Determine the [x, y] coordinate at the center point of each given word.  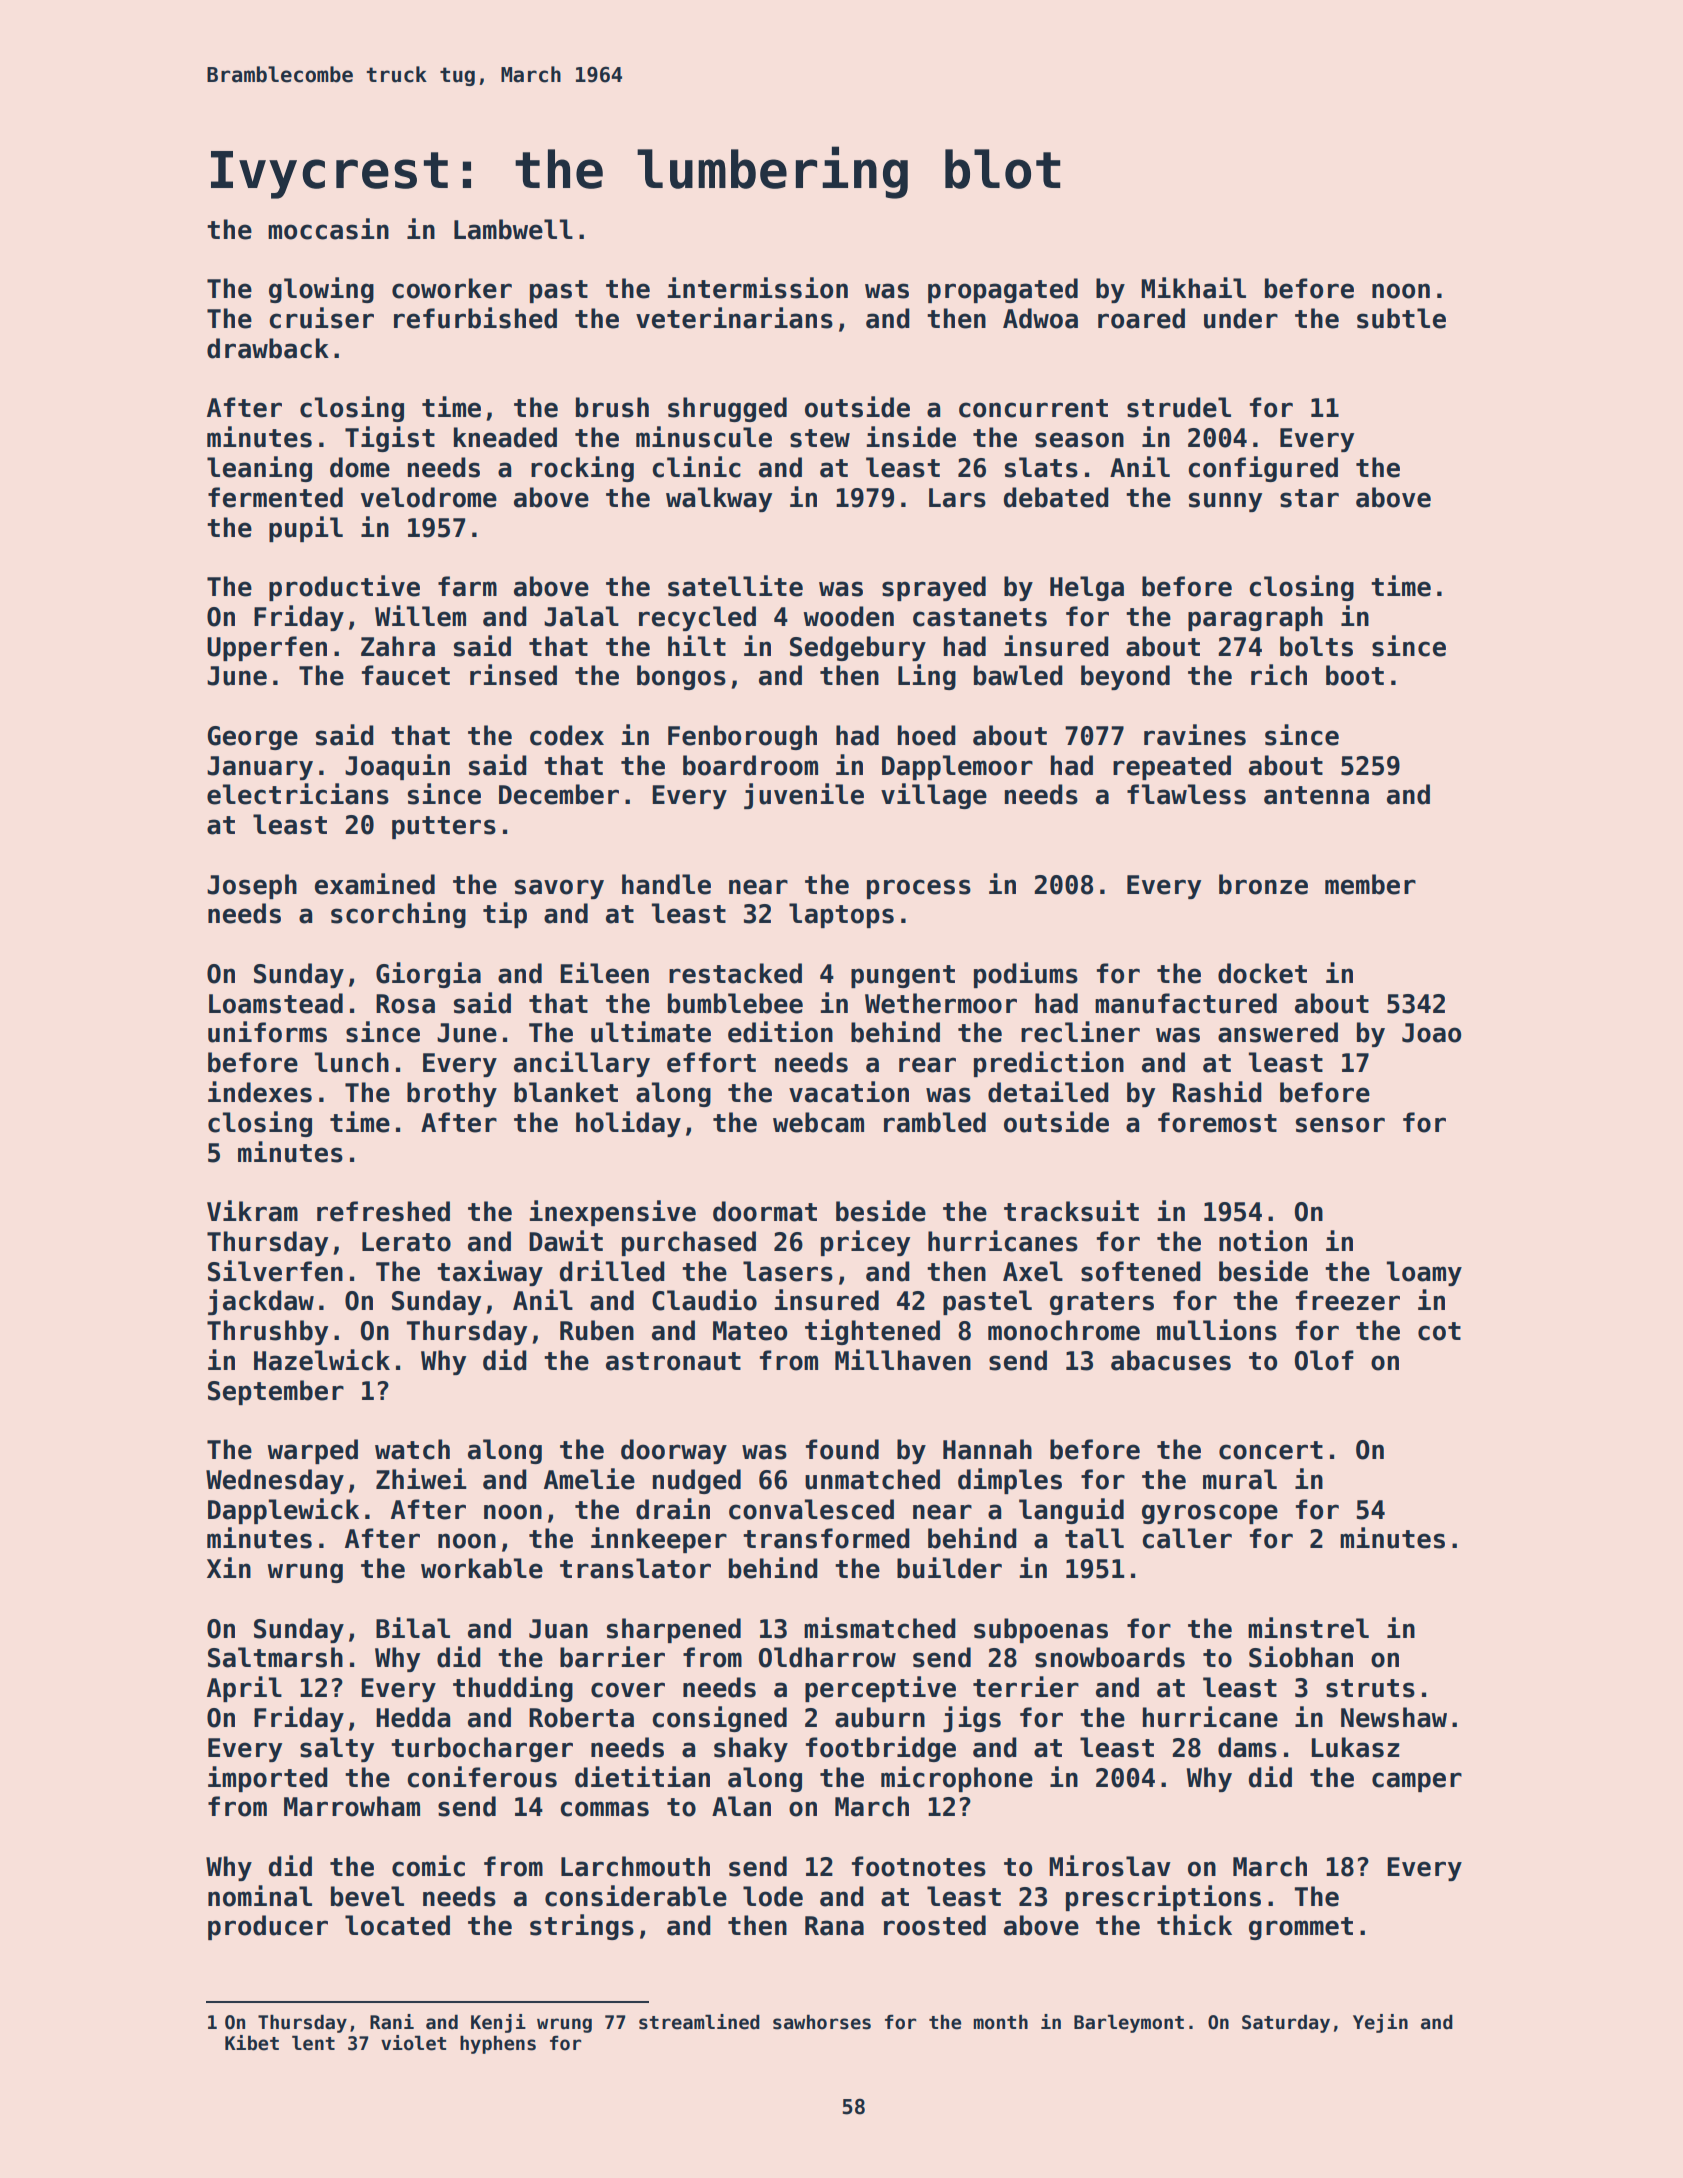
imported [268, 1779]
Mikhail [1193, 288]
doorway [674, 1451]
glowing [321, 290]
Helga [1087, 588]
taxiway [490, 1273]
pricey [865, 1243]
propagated [1003, 290]
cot [1439, 1331]
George [253, 738]
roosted [935, 1925]
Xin [229, 1567]
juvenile [804, 796]
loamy [1424, 1273]
